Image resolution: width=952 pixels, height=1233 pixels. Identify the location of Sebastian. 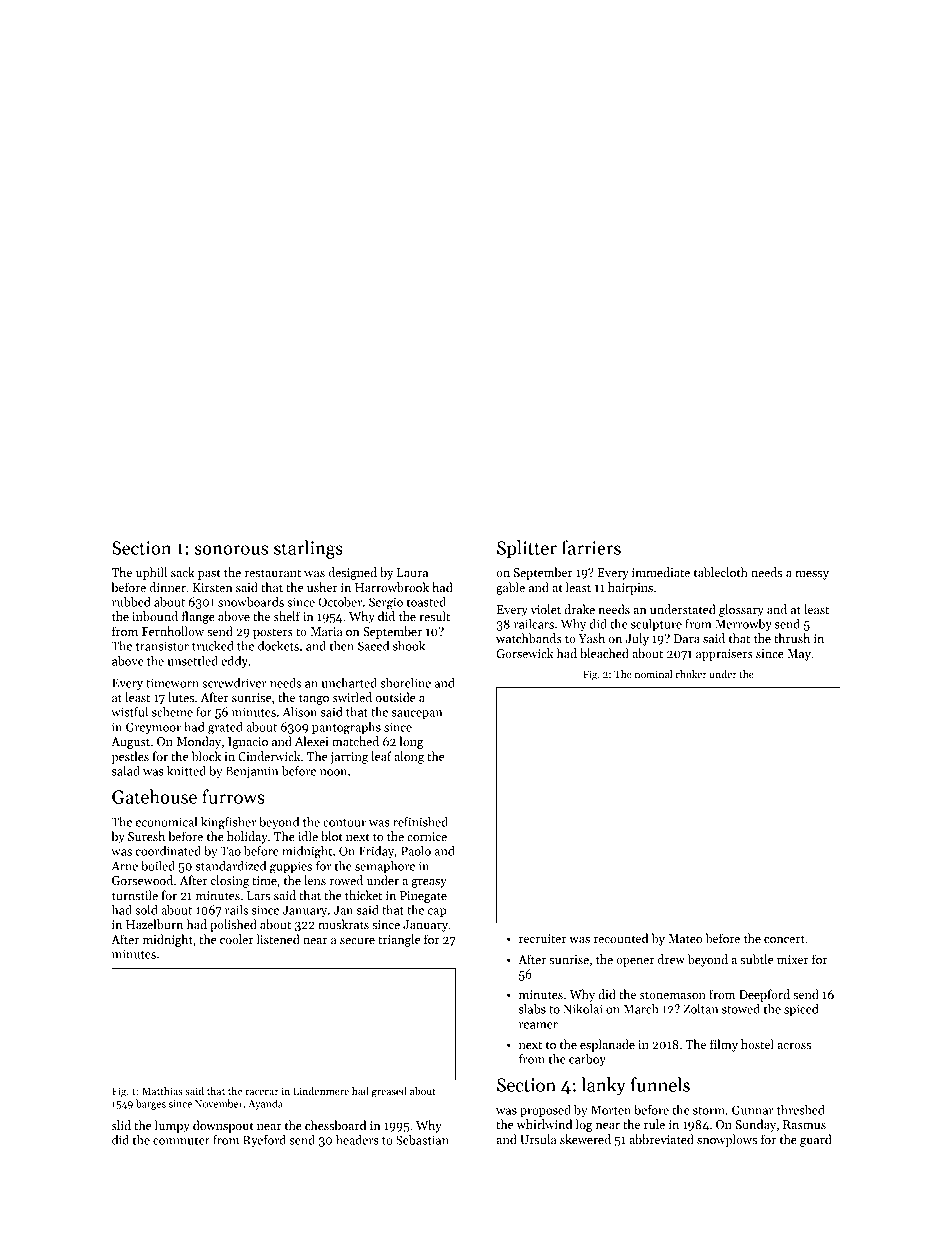
(422, 1140).
